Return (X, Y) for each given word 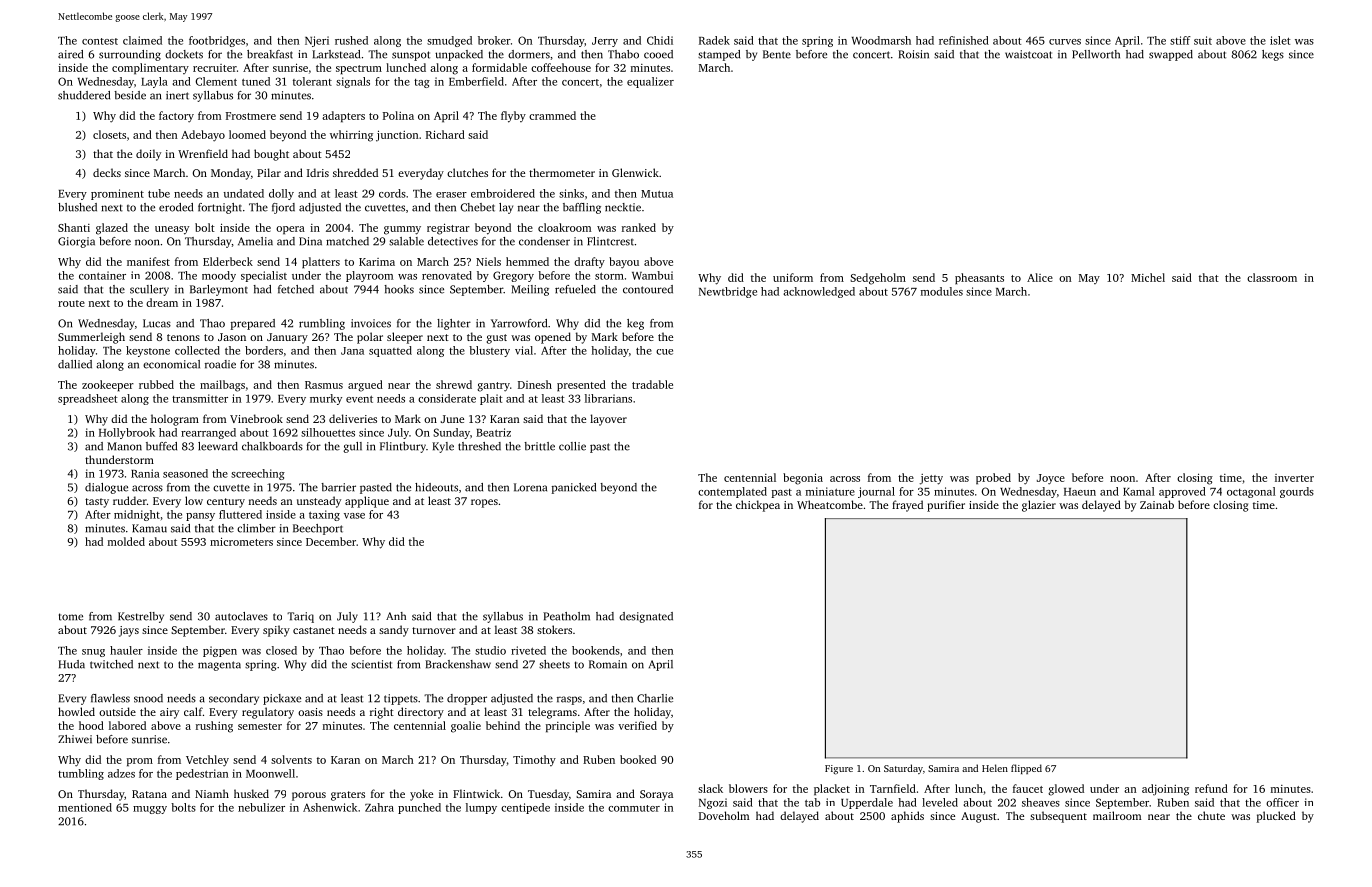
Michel (1148, 277)
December (331, 541)
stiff (1180, 40)
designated (646, 617)
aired (70, 54)
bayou (624, 263)
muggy (150, 810)
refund (1211, 788)
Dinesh (535, 384)
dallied (75, 364)
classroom (1272, 277)
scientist (371, 664)
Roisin (913, 54)
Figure (839, 770)
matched (347, 241)
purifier (946, 506)
